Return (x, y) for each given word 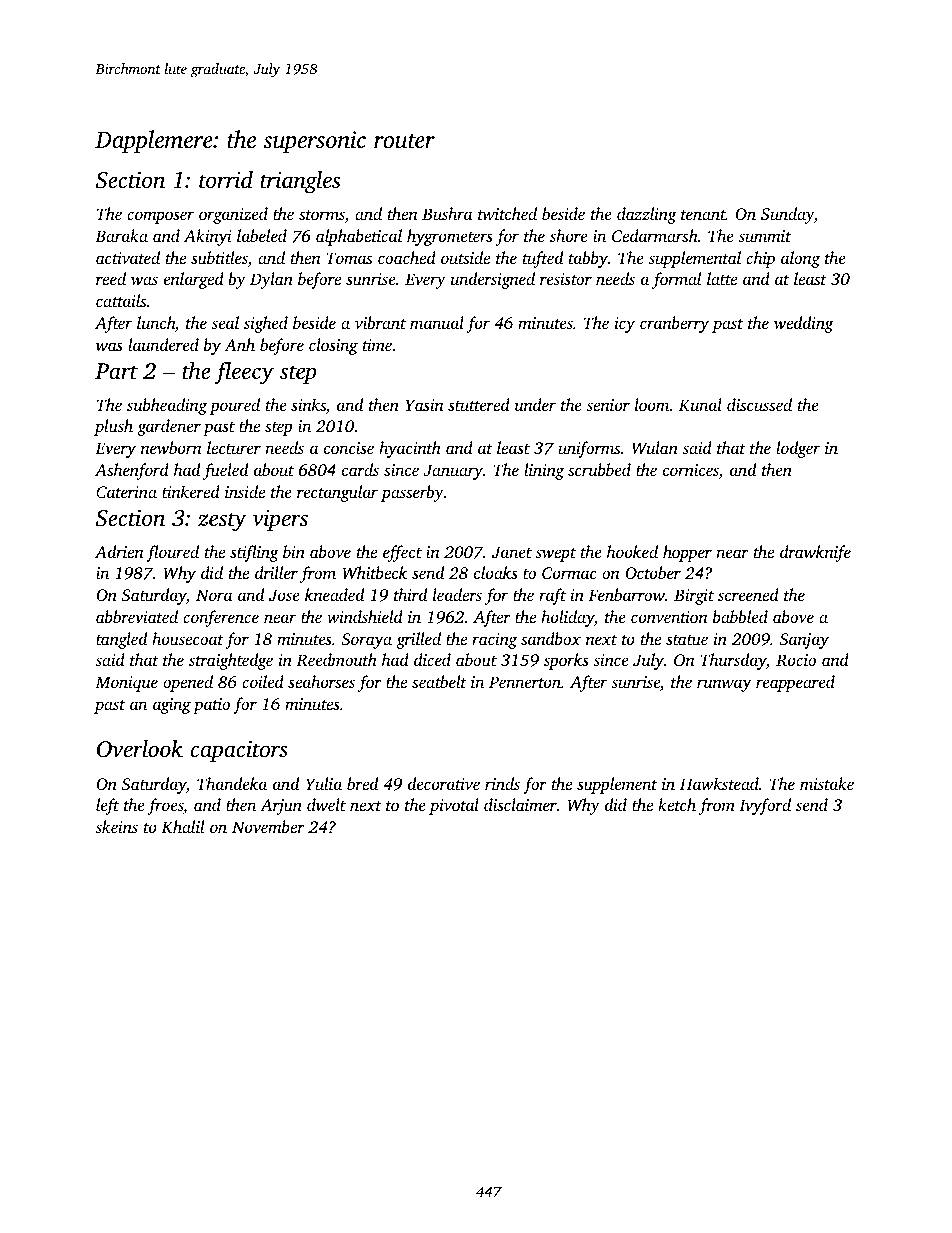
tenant (703, 215)
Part (116, 371)
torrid (226, 179)
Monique (126, 684)
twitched (507, 213)
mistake (827, 783)
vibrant (380, 322)
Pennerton (525, 682)
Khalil (183, 827)
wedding (803, 324)
